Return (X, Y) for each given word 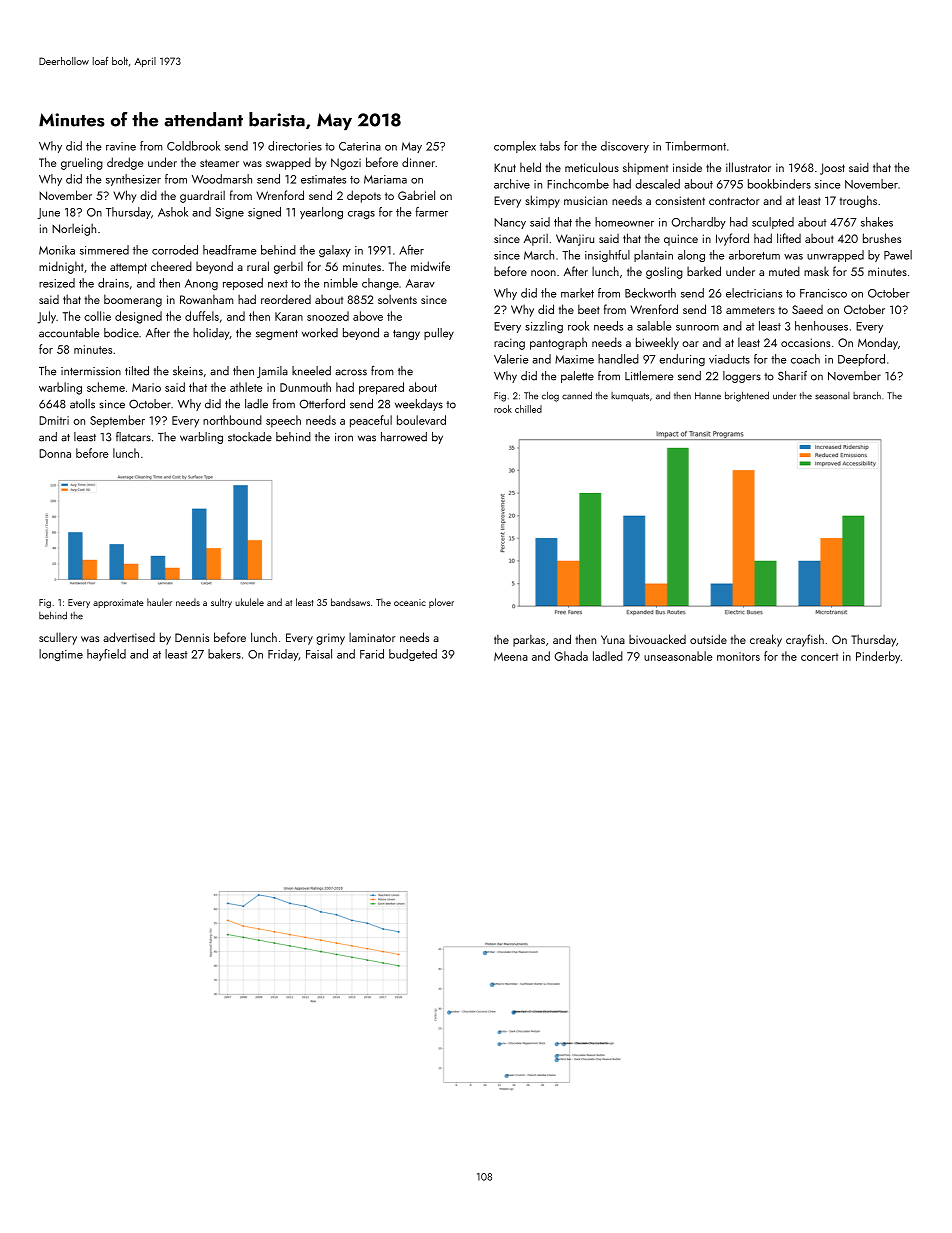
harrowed (404, 437)
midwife (430, 266)
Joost (832, 169)
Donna (55, 453)
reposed (243, 284)
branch (867, 395)
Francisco (823, 293)
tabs (550, 146)
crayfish (805, 640)
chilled (528, 409)
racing (509, 344)
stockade (250, 437)
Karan (289, 316)
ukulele (249, 602)
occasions (805, 342)
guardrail (202, 196)
